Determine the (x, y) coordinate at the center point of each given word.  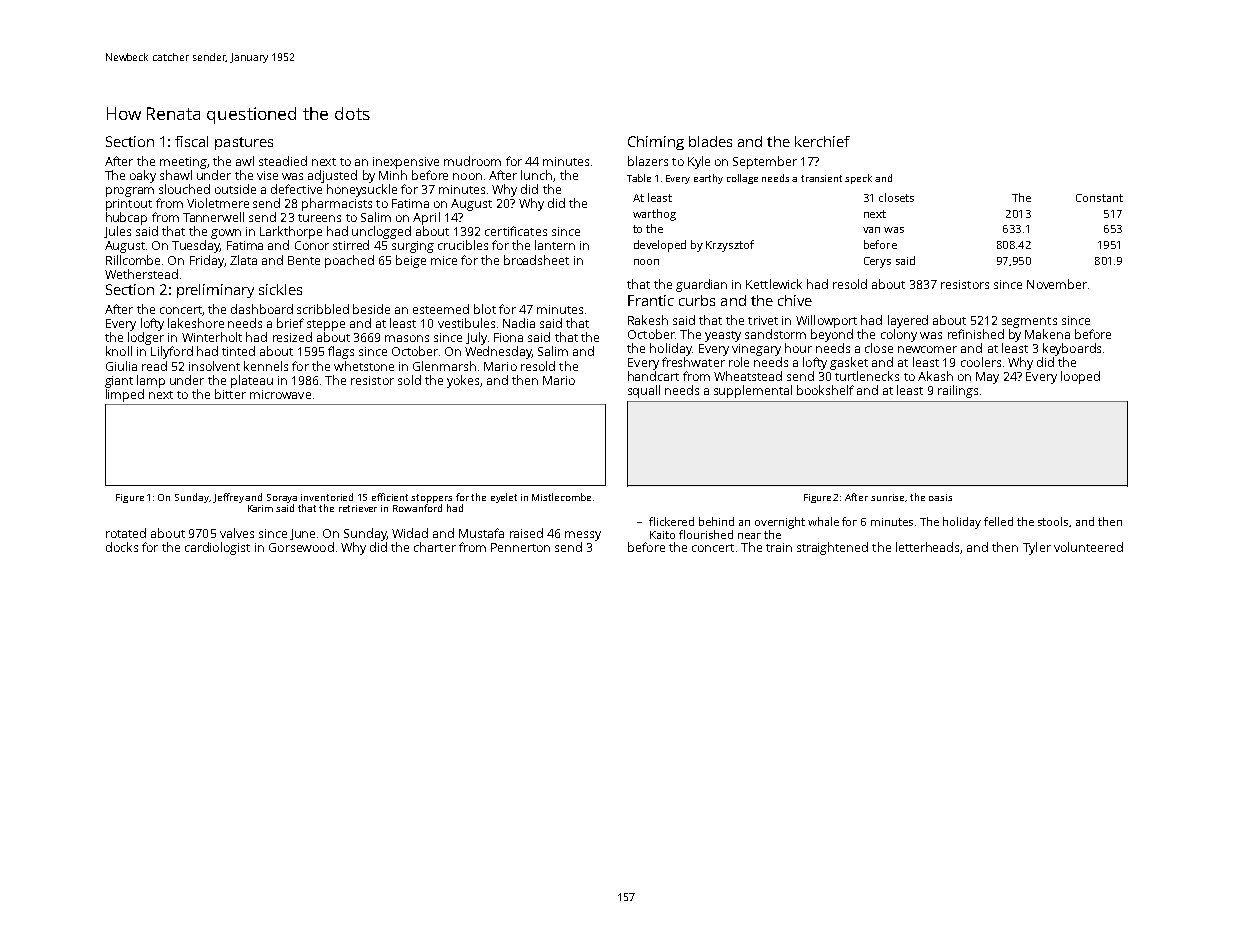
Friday (207, 261)
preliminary (215, 291)
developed (660, 246)
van (871, 230)
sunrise (887, 497)
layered (908, 321)
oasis (940, 497)
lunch (536, 175)
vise (267, 175)
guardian (701, 285)
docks (122, 547)
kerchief (822, 141)
